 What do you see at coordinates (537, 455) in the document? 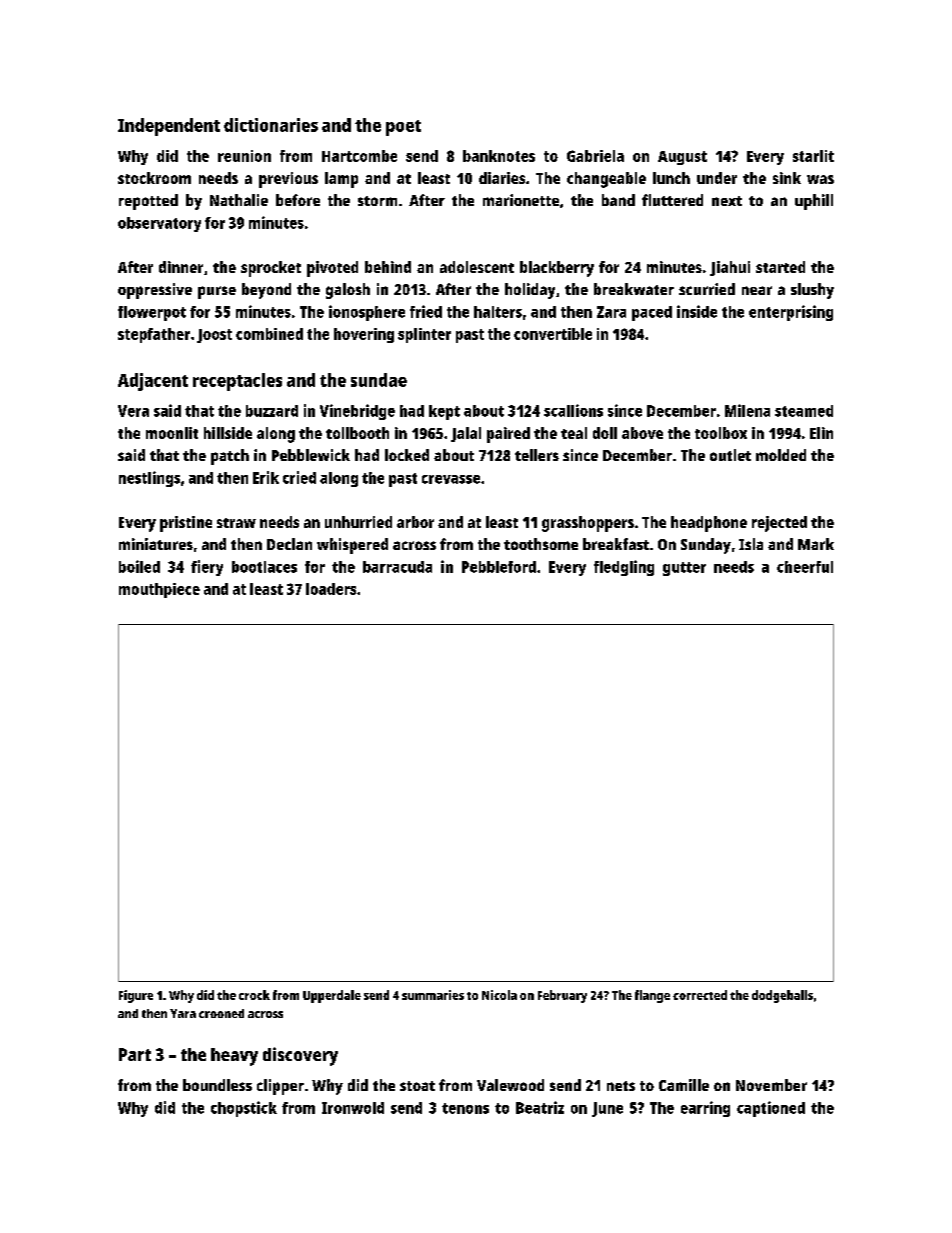
I see `tellers` at bounding box center [537, 455].
